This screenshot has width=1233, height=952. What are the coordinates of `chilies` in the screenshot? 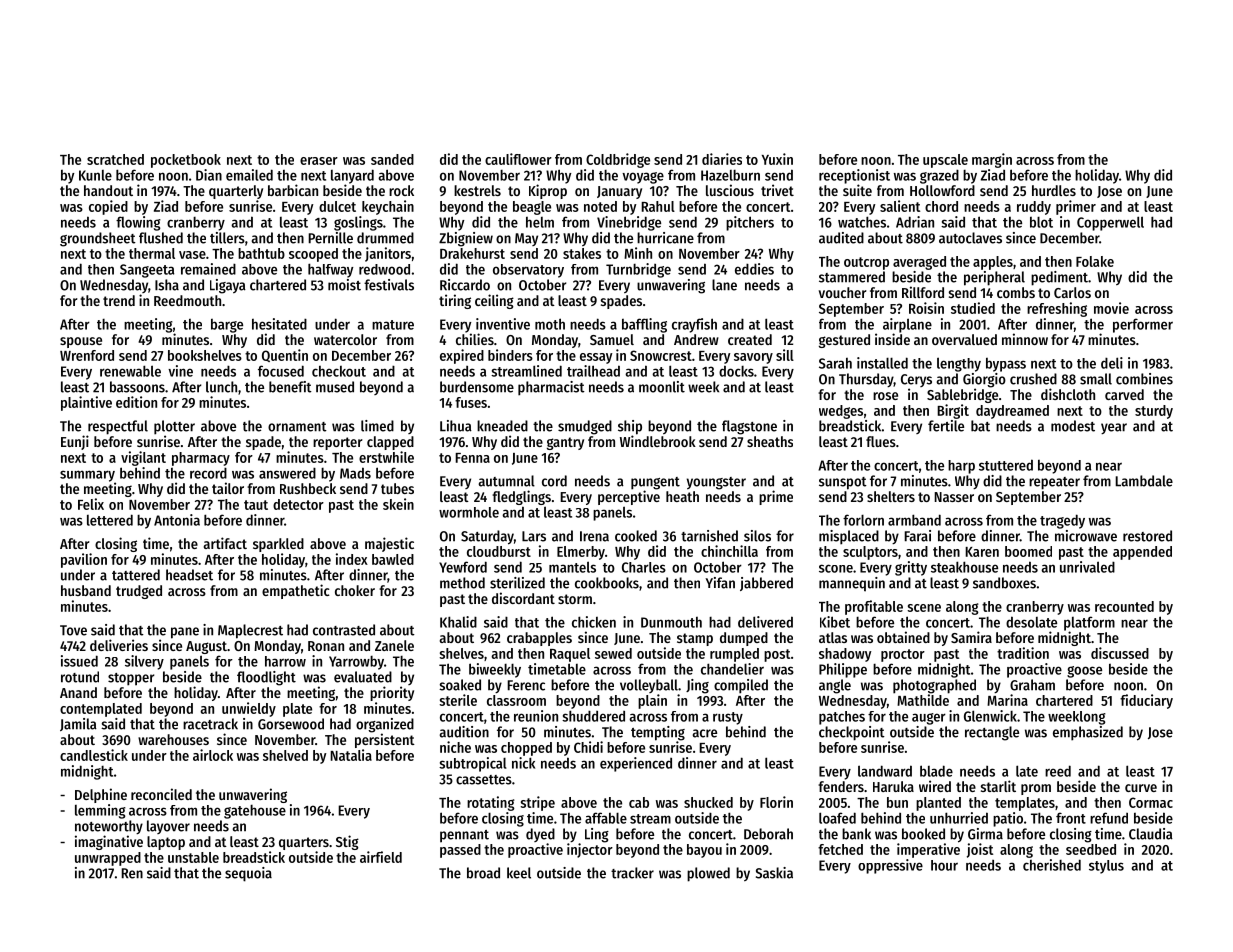 It's located at (475, 339).
